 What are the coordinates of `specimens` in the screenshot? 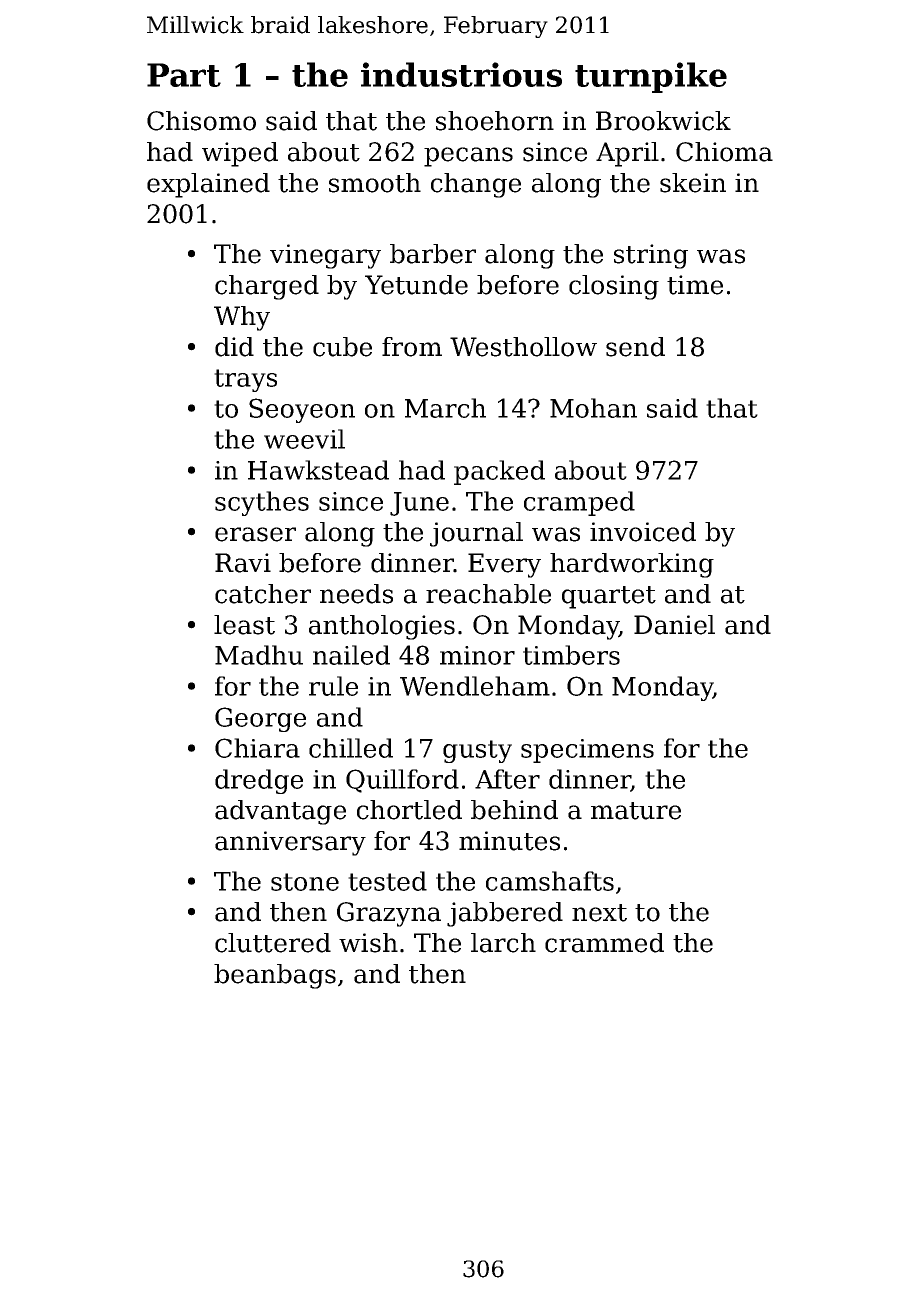 It's located at (587, 751).
